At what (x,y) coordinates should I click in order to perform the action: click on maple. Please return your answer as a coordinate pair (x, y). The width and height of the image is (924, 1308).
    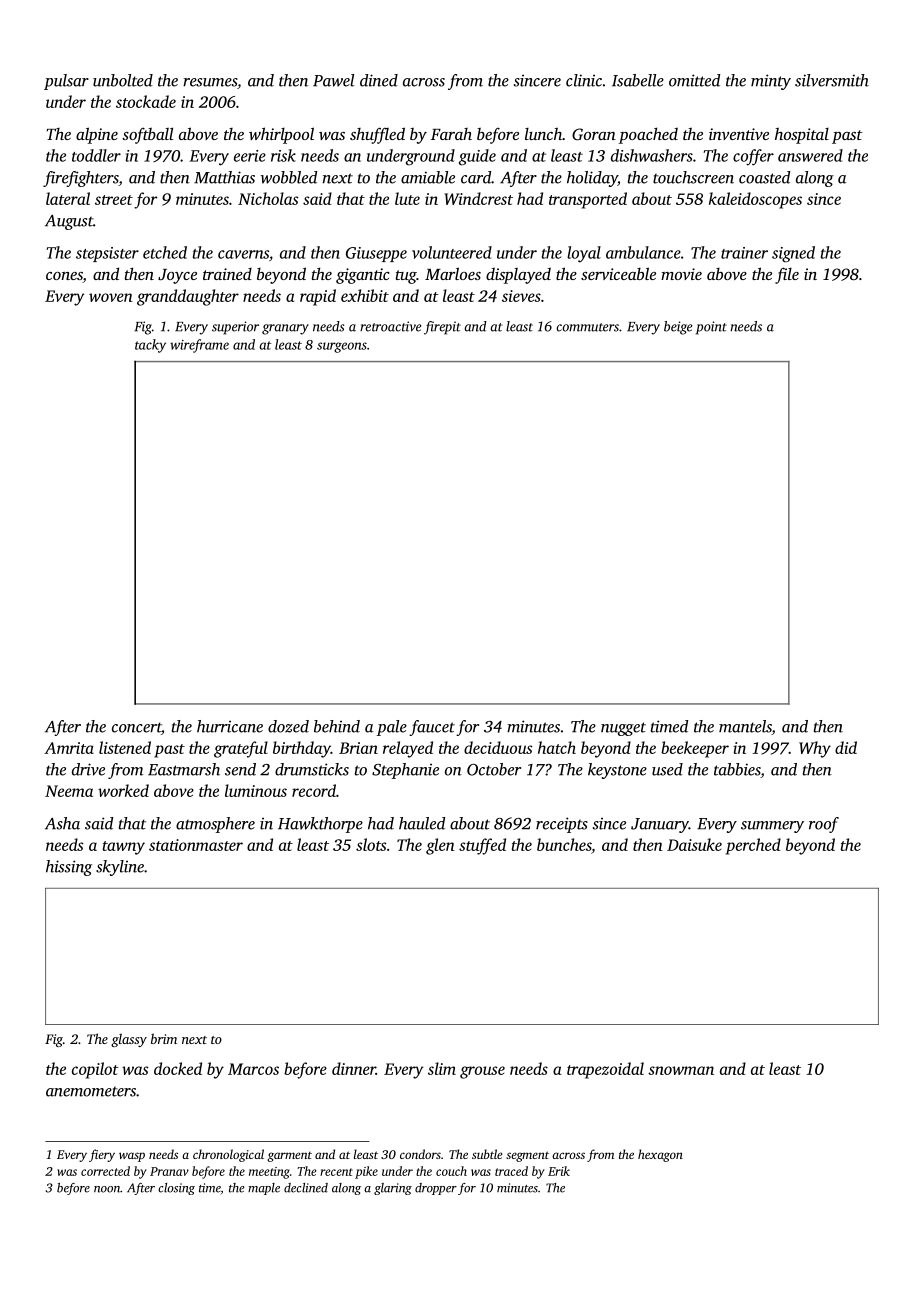
    Looking at the image, I should click on (264, 1189).
